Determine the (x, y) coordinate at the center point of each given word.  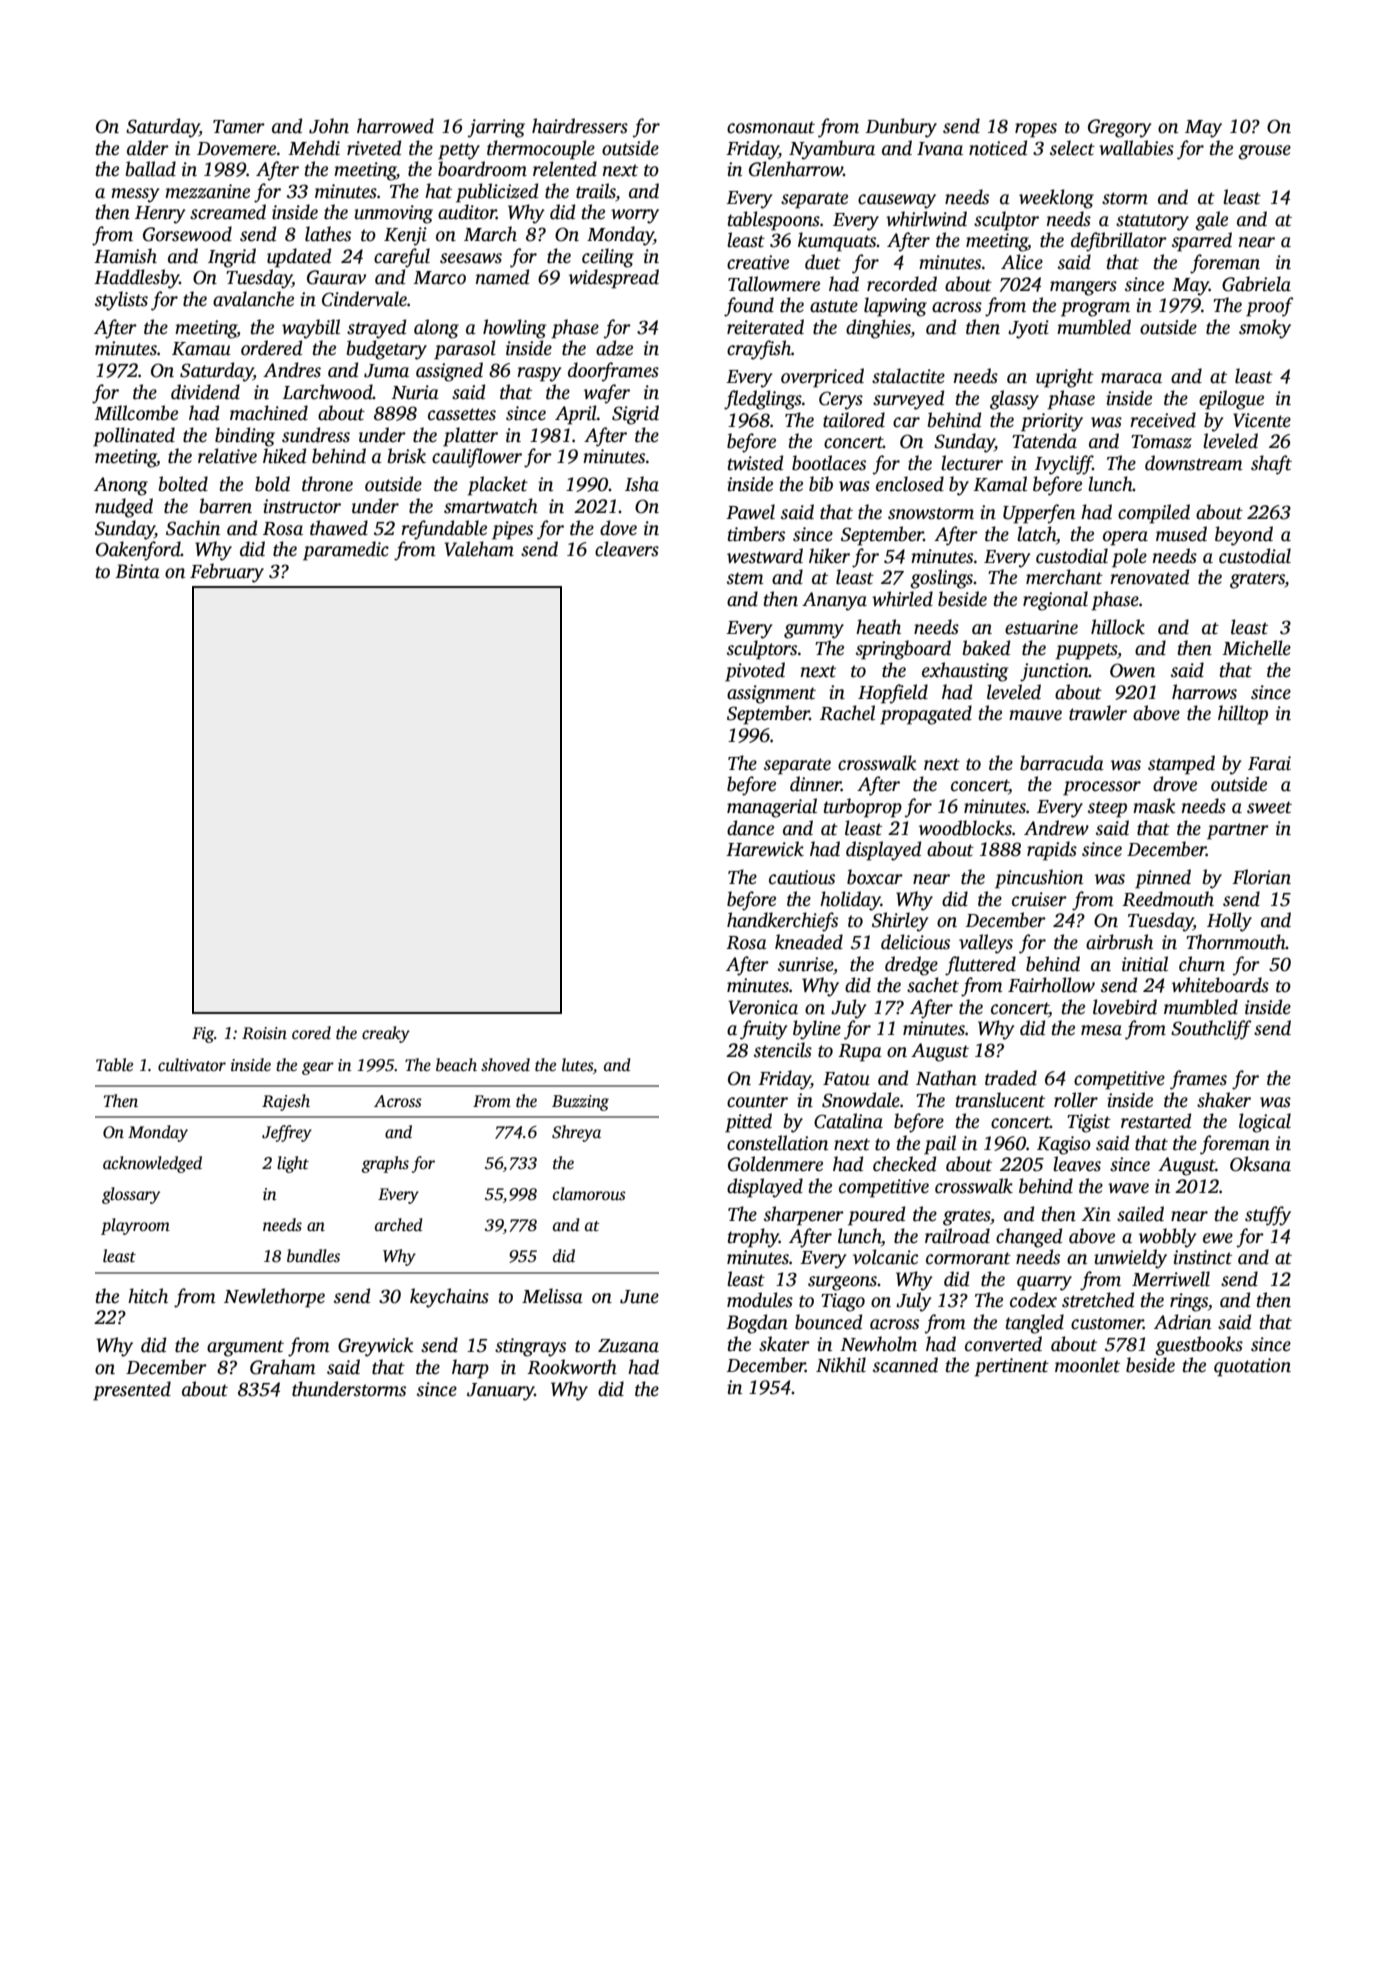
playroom (135, 1226)
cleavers (627, 549)
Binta (137, 571)
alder (148, 148)
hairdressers (580, 126)
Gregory (1120, 128)
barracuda (1062, 763)
